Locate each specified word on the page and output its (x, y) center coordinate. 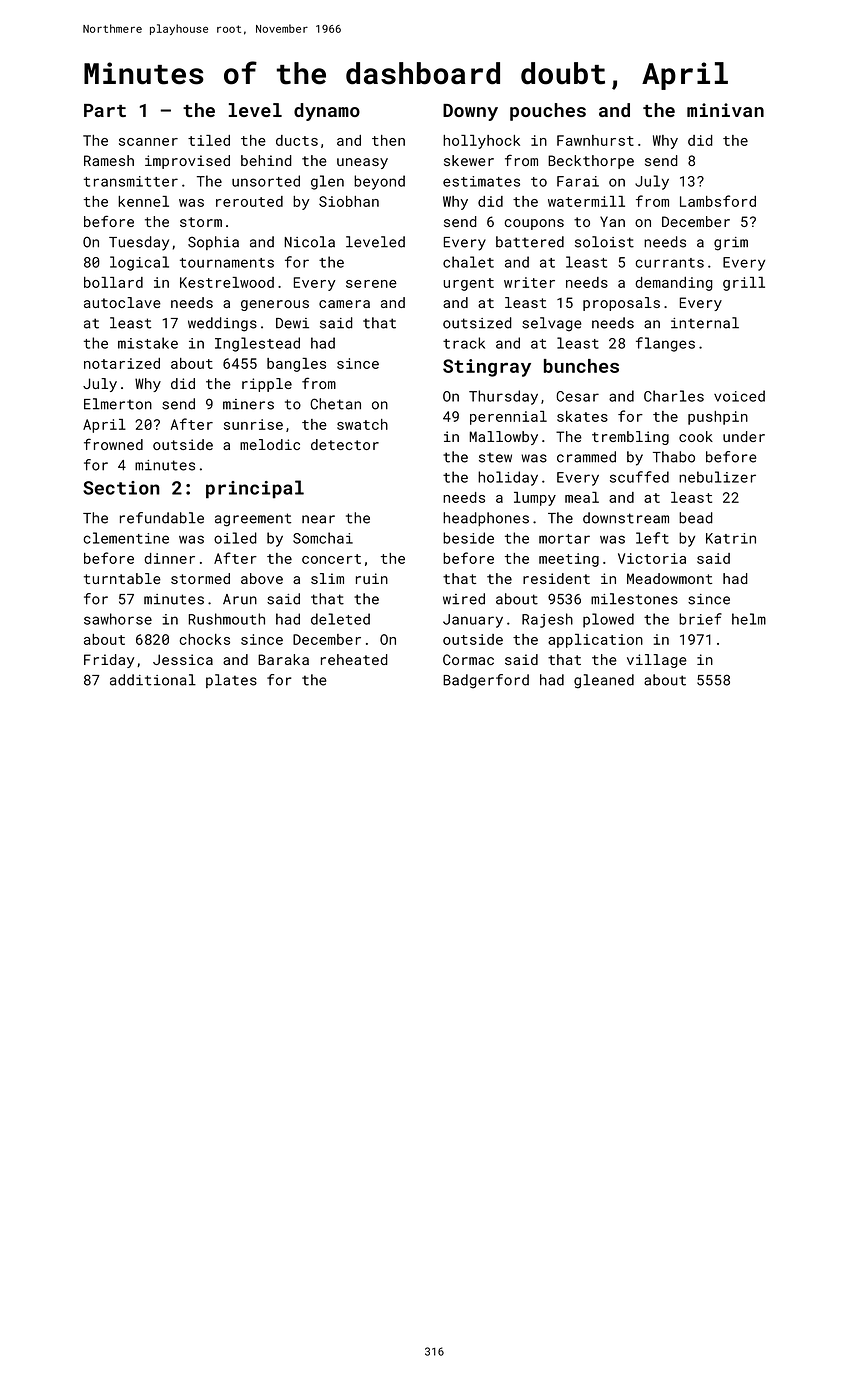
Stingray (487, 368)
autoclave (122, 302)
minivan (725, 110)
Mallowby (504, 438)
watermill (586, 201)
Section (121, 488)
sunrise (253, 424)
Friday (109, 661)
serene (371, 284)
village (657, 661)
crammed (586, 457)
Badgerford (486, 681)
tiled (209, 140)
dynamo (327, 112)
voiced (739, 396)
